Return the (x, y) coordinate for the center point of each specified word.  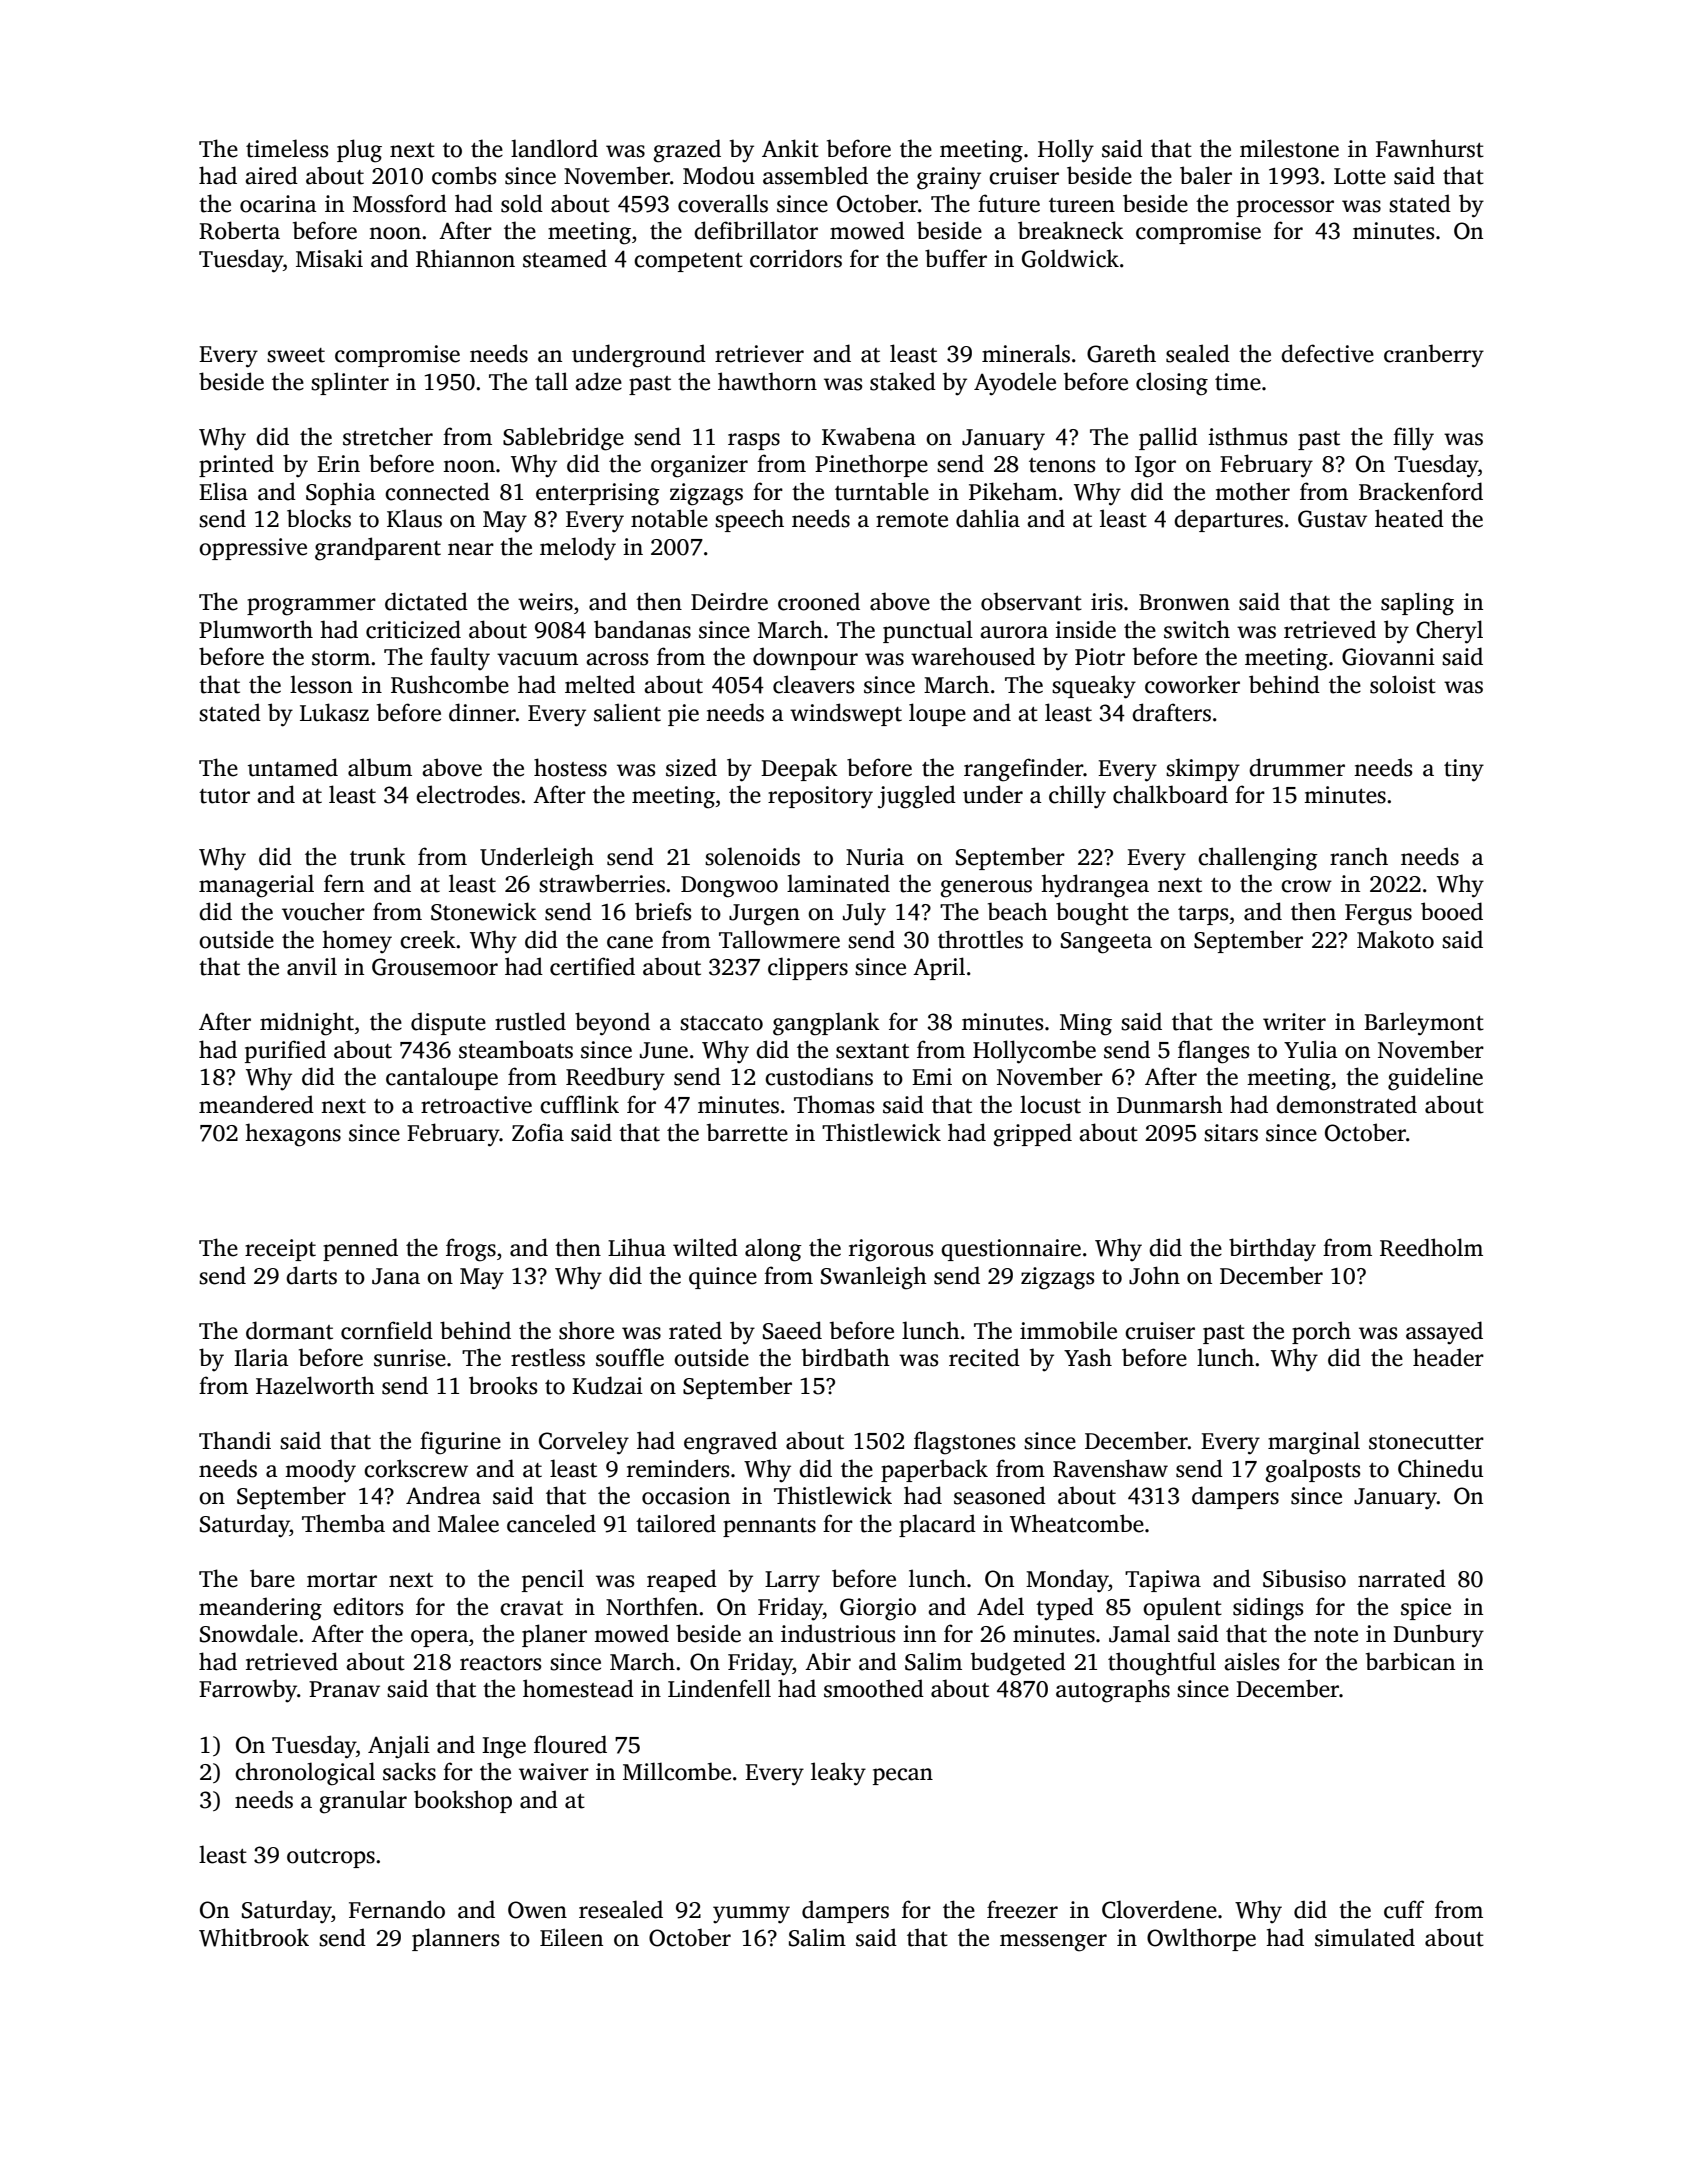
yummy (751, 1915)
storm (341, 658)
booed (1452, 911)
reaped (682, 1580)
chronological (305, 1774)
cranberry (1434, 356)
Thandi (235, 1440)
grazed (687, 151)
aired (271, 175)
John (1154, 1275)
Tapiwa (1163, 1581)
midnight (307, 1024)
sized (691, 767)
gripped (1032, 1135)
